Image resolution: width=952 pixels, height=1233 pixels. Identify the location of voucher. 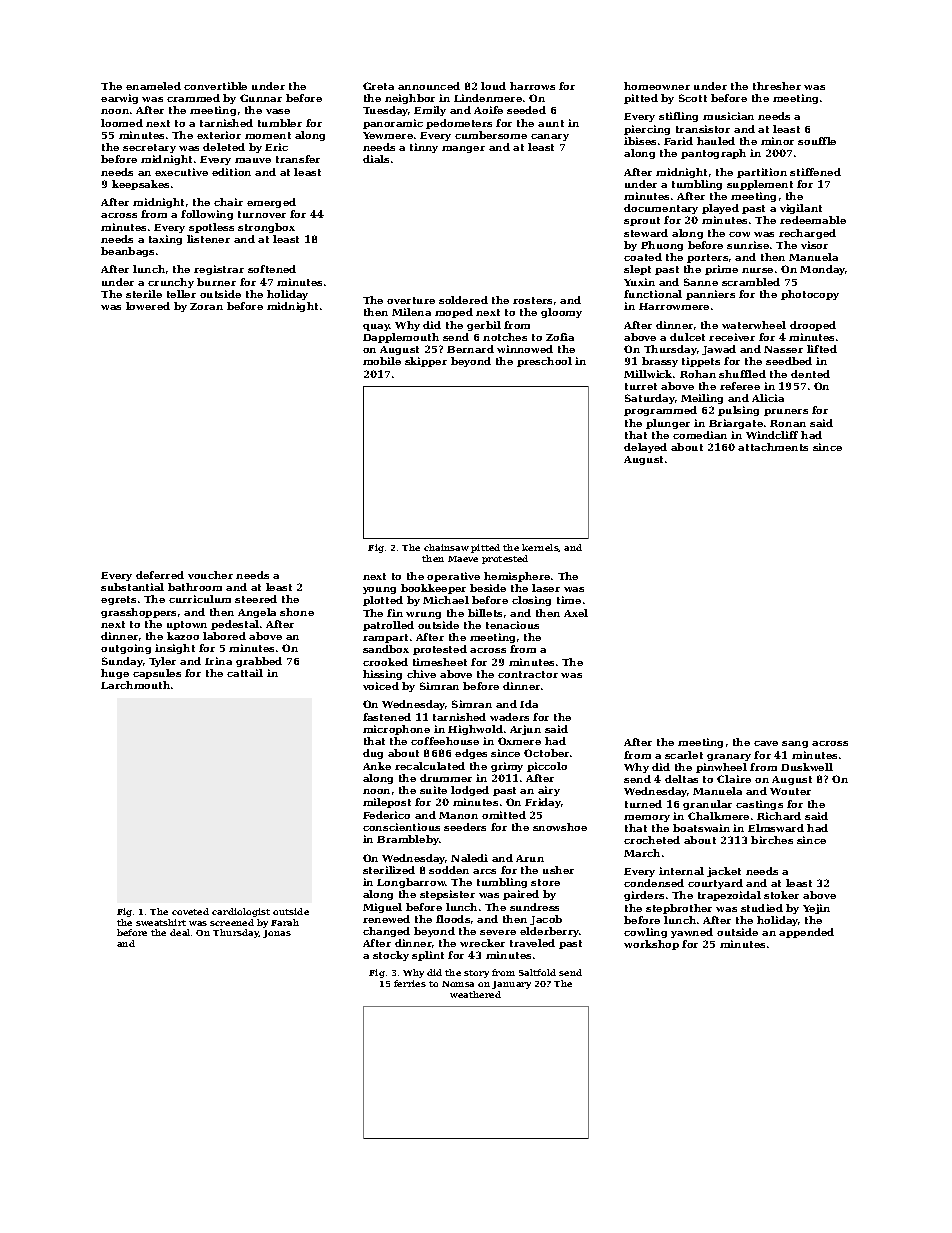
(210, 575).
